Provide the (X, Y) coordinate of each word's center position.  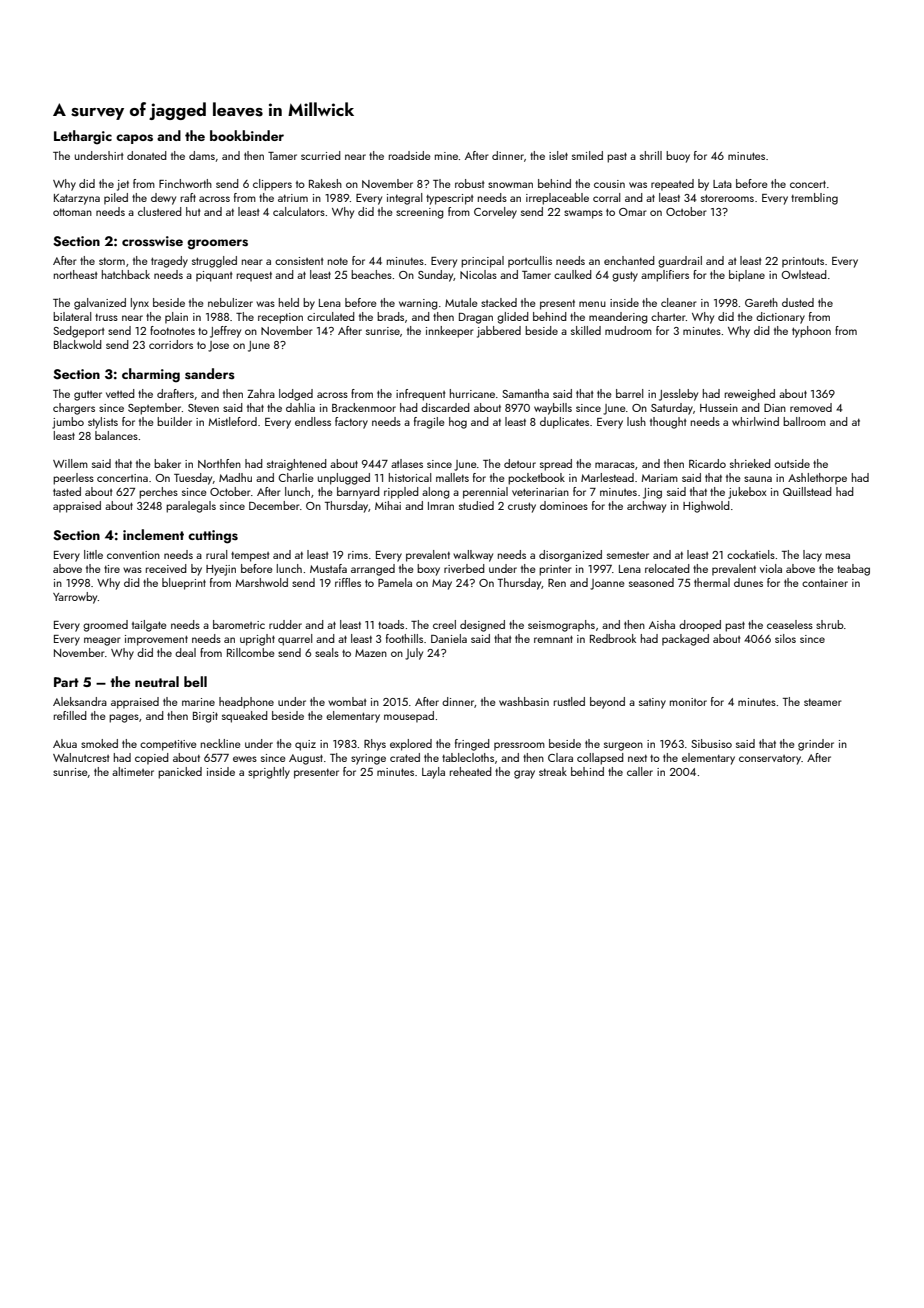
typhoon (811, 332)
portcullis (530, 262)
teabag (853, 570)
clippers (272, 185)
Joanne (607, 584)
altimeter (133, 771)
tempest (250, 557)
